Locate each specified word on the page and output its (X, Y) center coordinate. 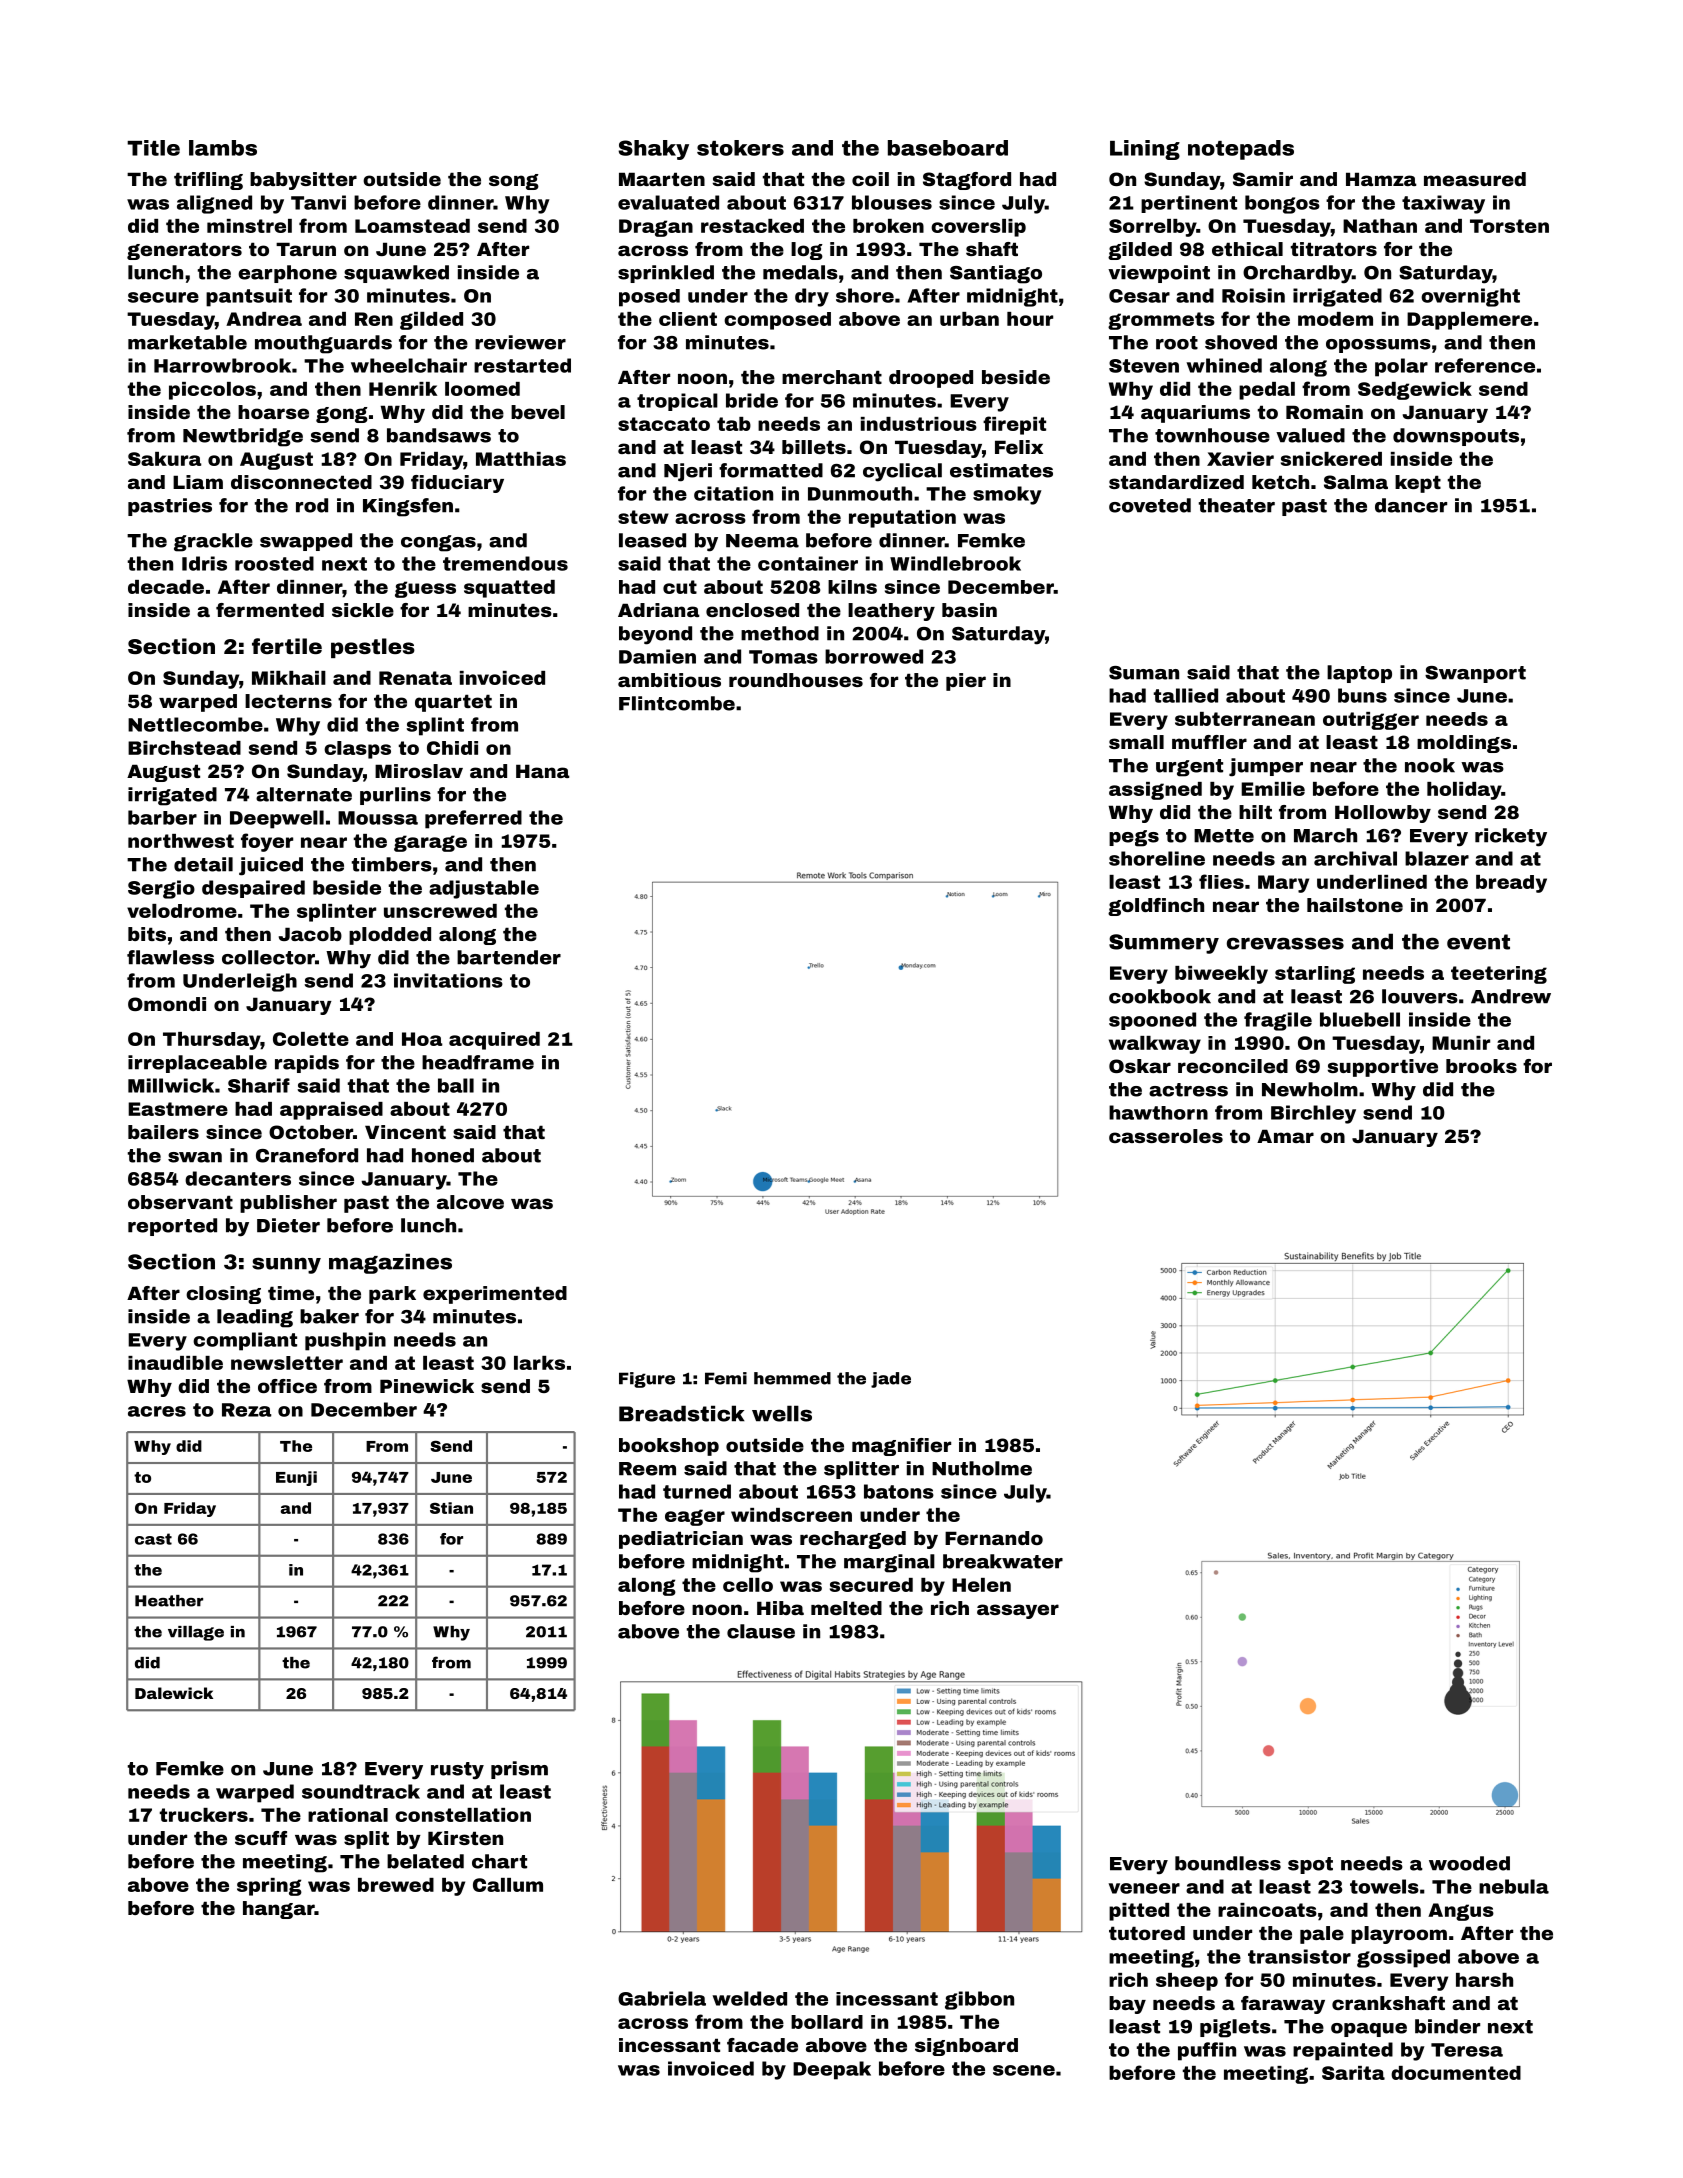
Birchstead (184, 748)
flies (1221, 881)
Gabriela (662, 1998)
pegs (1134, 838)
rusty (457, 1771)
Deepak (832, 2070)
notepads (1241, 150)
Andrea (264, 319)
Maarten (662, 179)
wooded (1469, 1863)
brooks (1481, 1066)
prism (519, 1770)
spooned (1152, 1021)
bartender (509, 957)
